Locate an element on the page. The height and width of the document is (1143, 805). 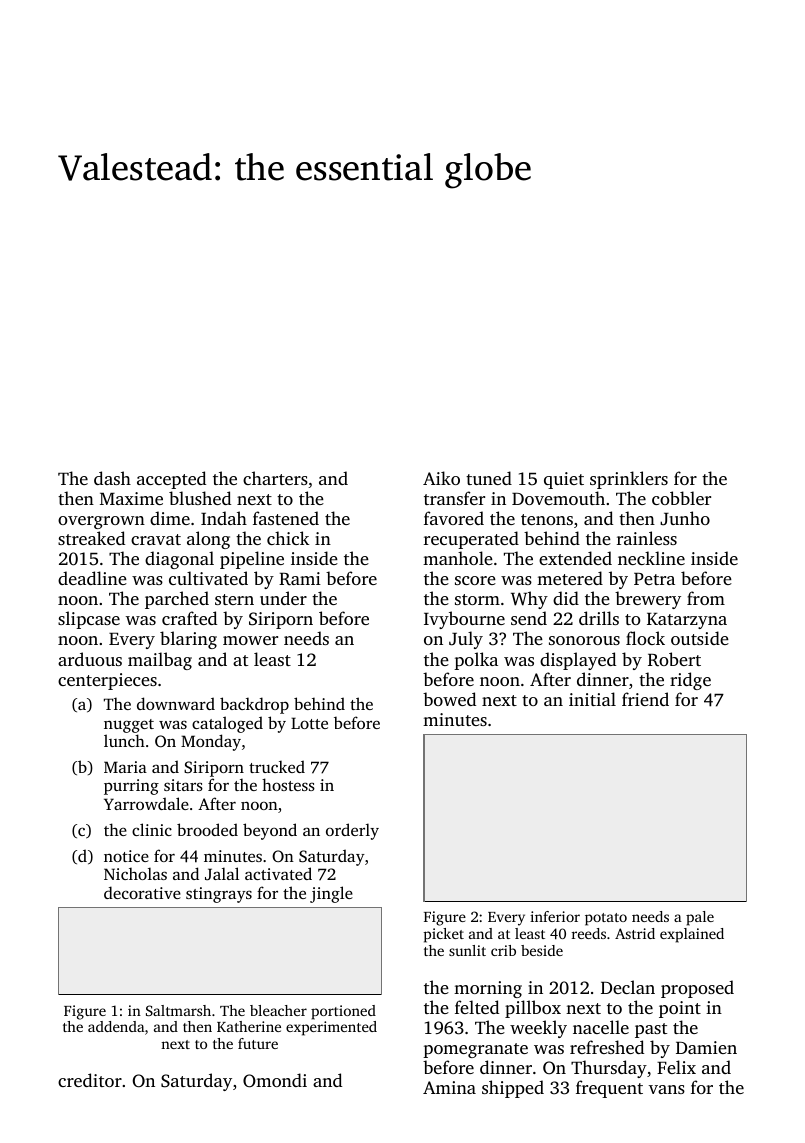
Saltmarsh is located at coordinates (178, 1010).
